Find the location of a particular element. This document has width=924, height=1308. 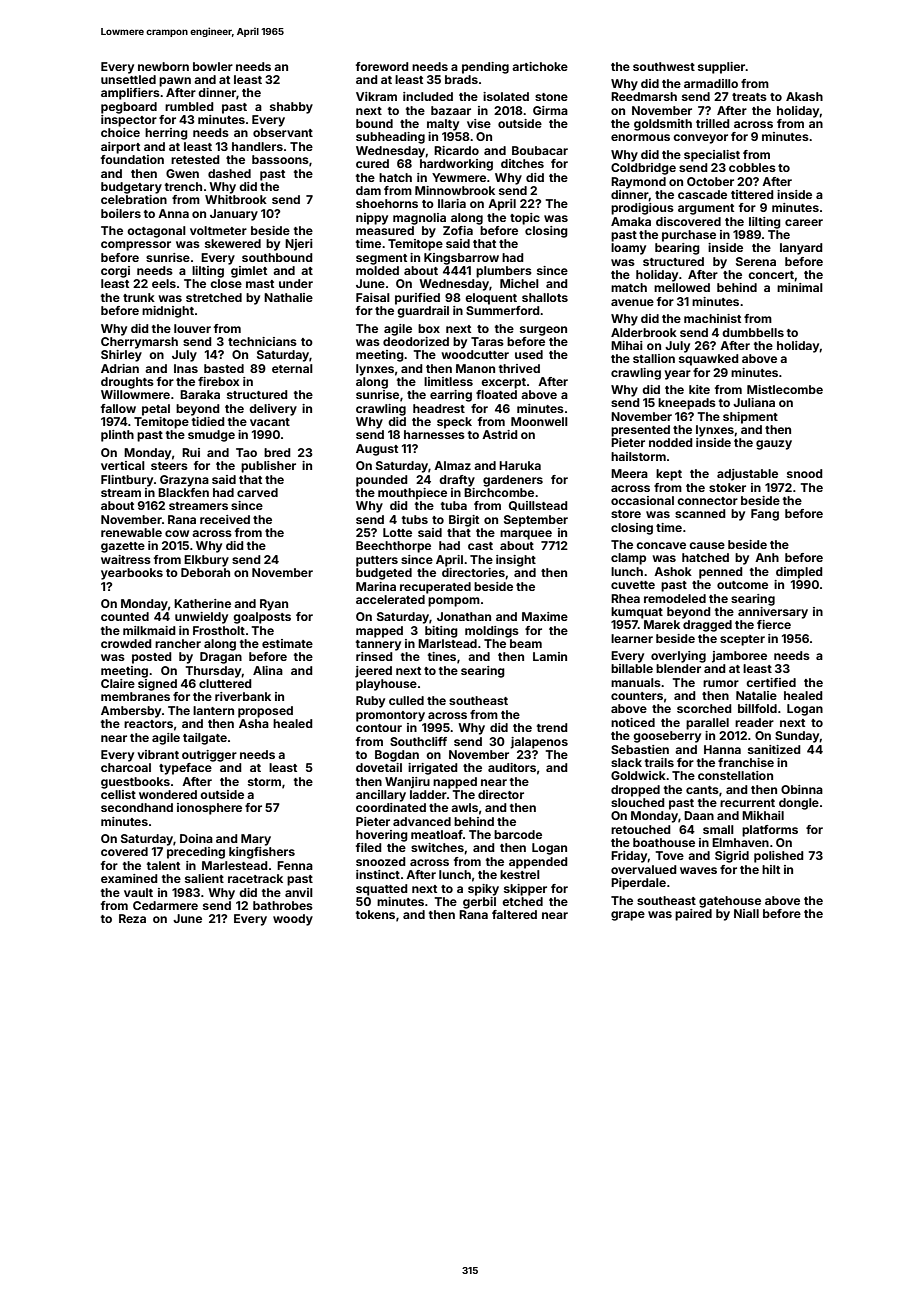

Reza is located at coordinates (132, 918).
